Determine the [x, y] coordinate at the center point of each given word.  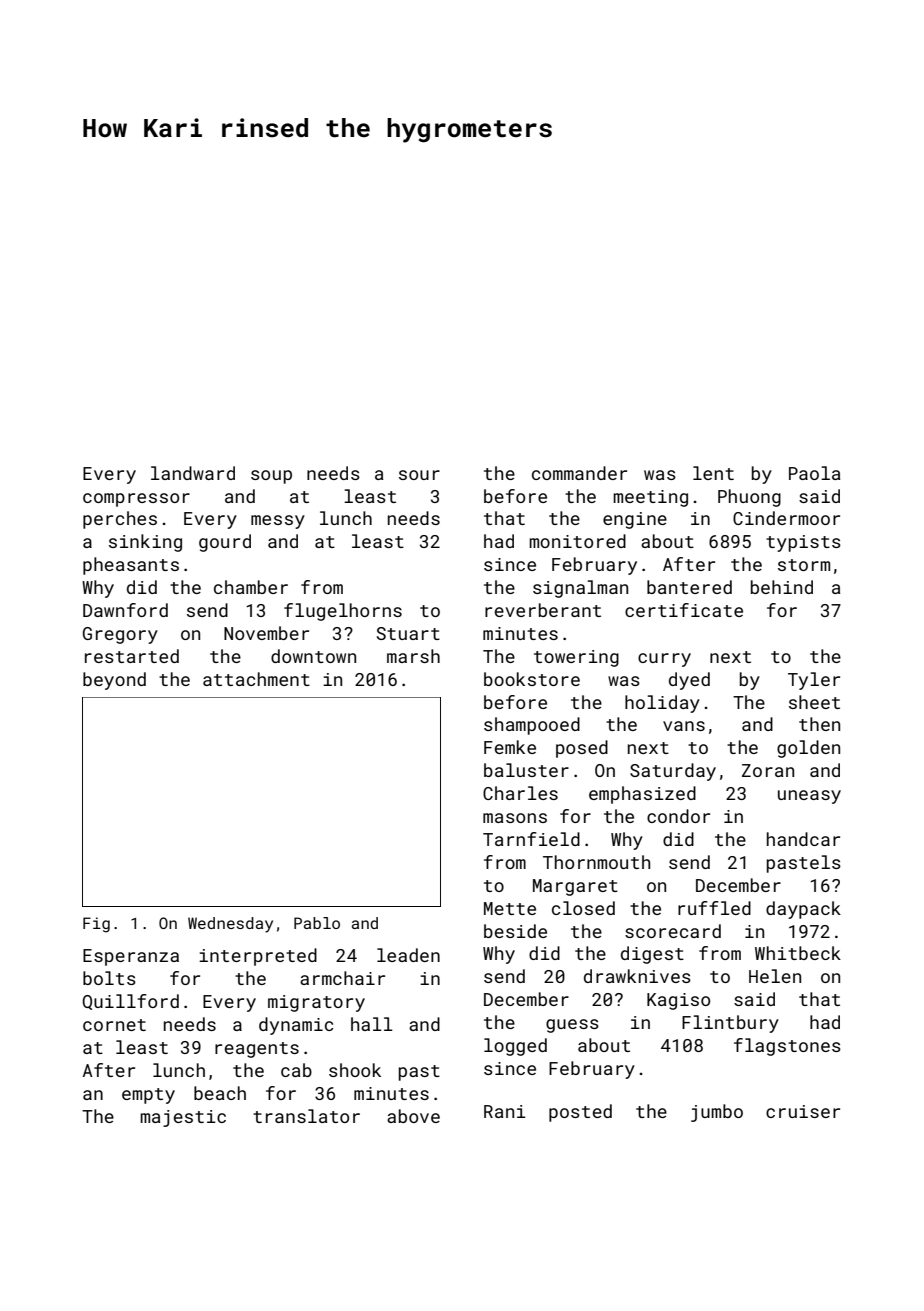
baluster [526, 770]
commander [579, 473]
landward [193, 473]
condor [678, 816]
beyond [114, 681]
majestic [183, 1118]
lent [713, 473]
